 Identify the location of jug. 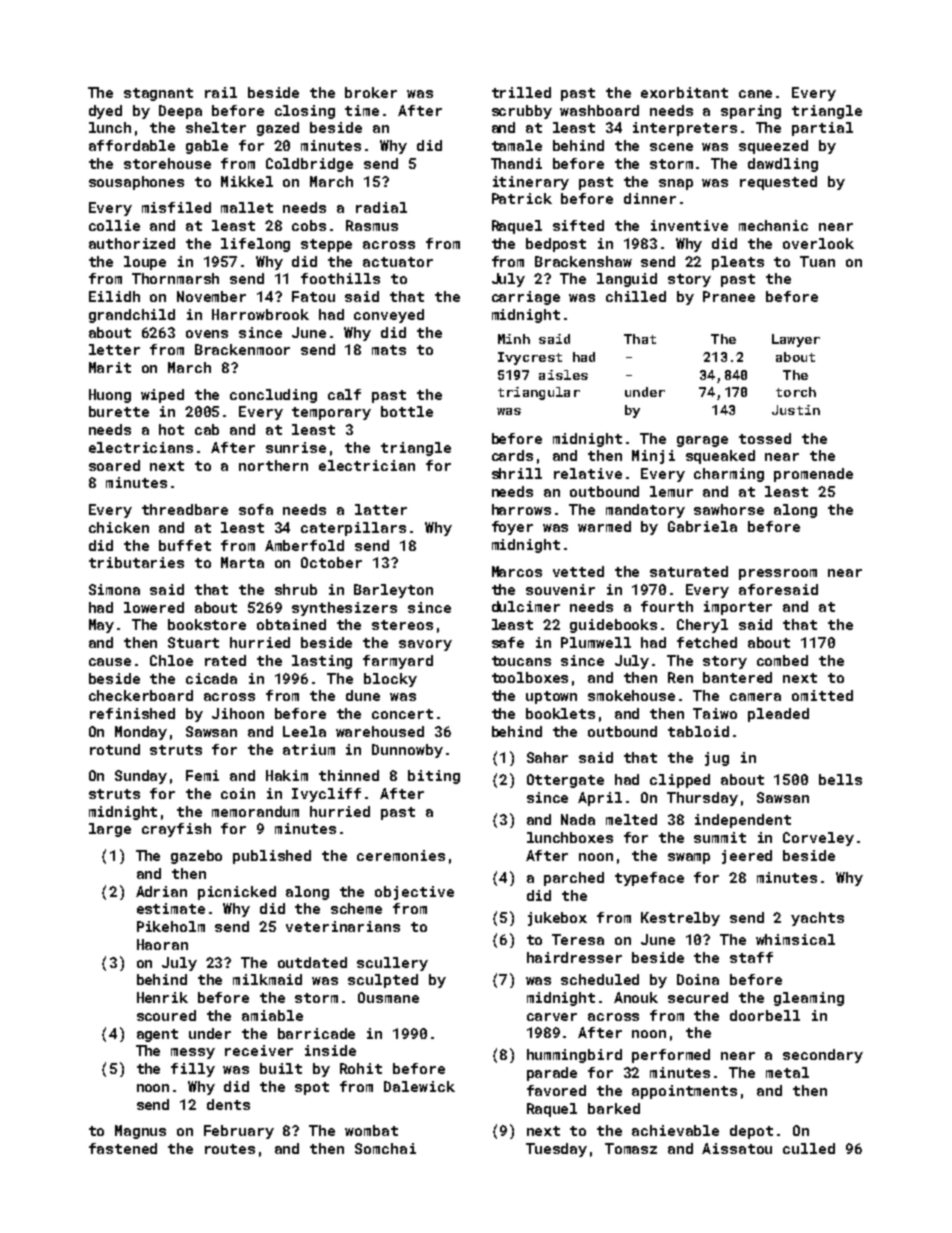
(717, 759).
